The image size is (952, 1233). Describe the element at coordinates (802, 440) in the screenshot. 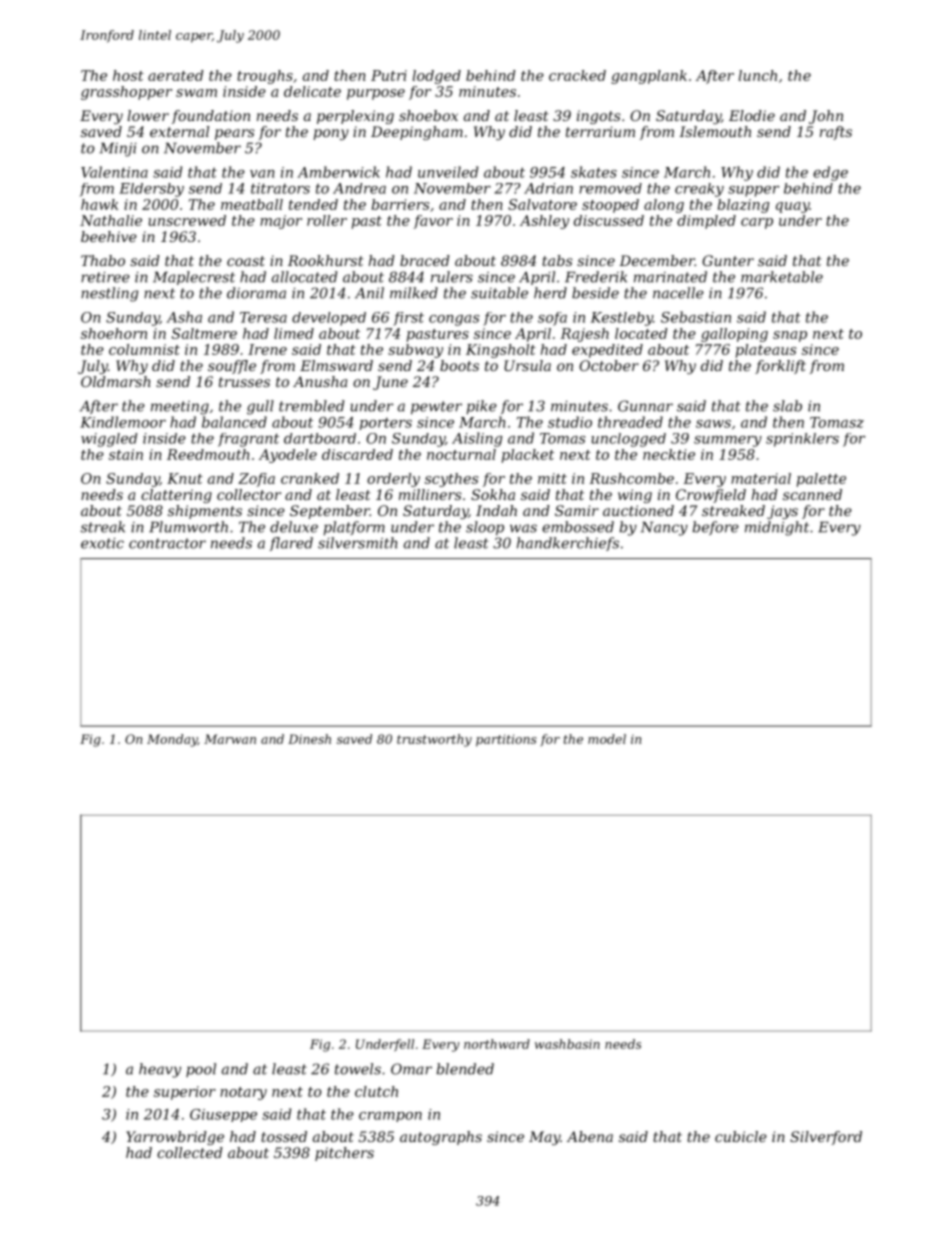

I see `sprinklers` at that location.
